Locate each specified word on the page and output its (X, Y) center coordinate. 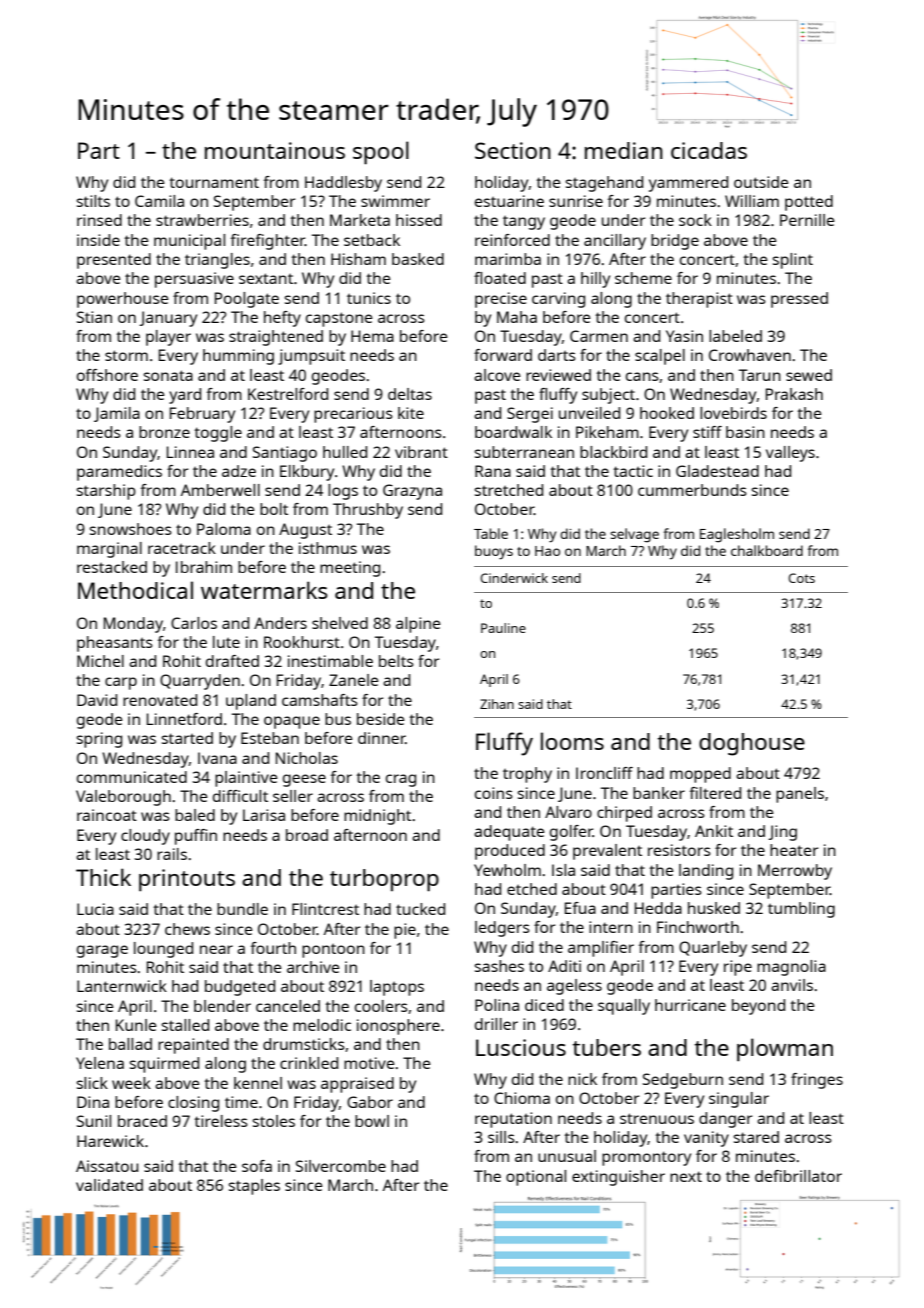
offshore (107, 375)
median (624, 150)
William (752, 201)
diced (544, 1005)
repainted (193, 1046)
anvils (792, 985)
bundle (242, 909)
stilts (93, 201)
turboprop (384, 880)
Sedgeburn (683, 1081)
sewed (809, 375)
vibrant (421, 452)
